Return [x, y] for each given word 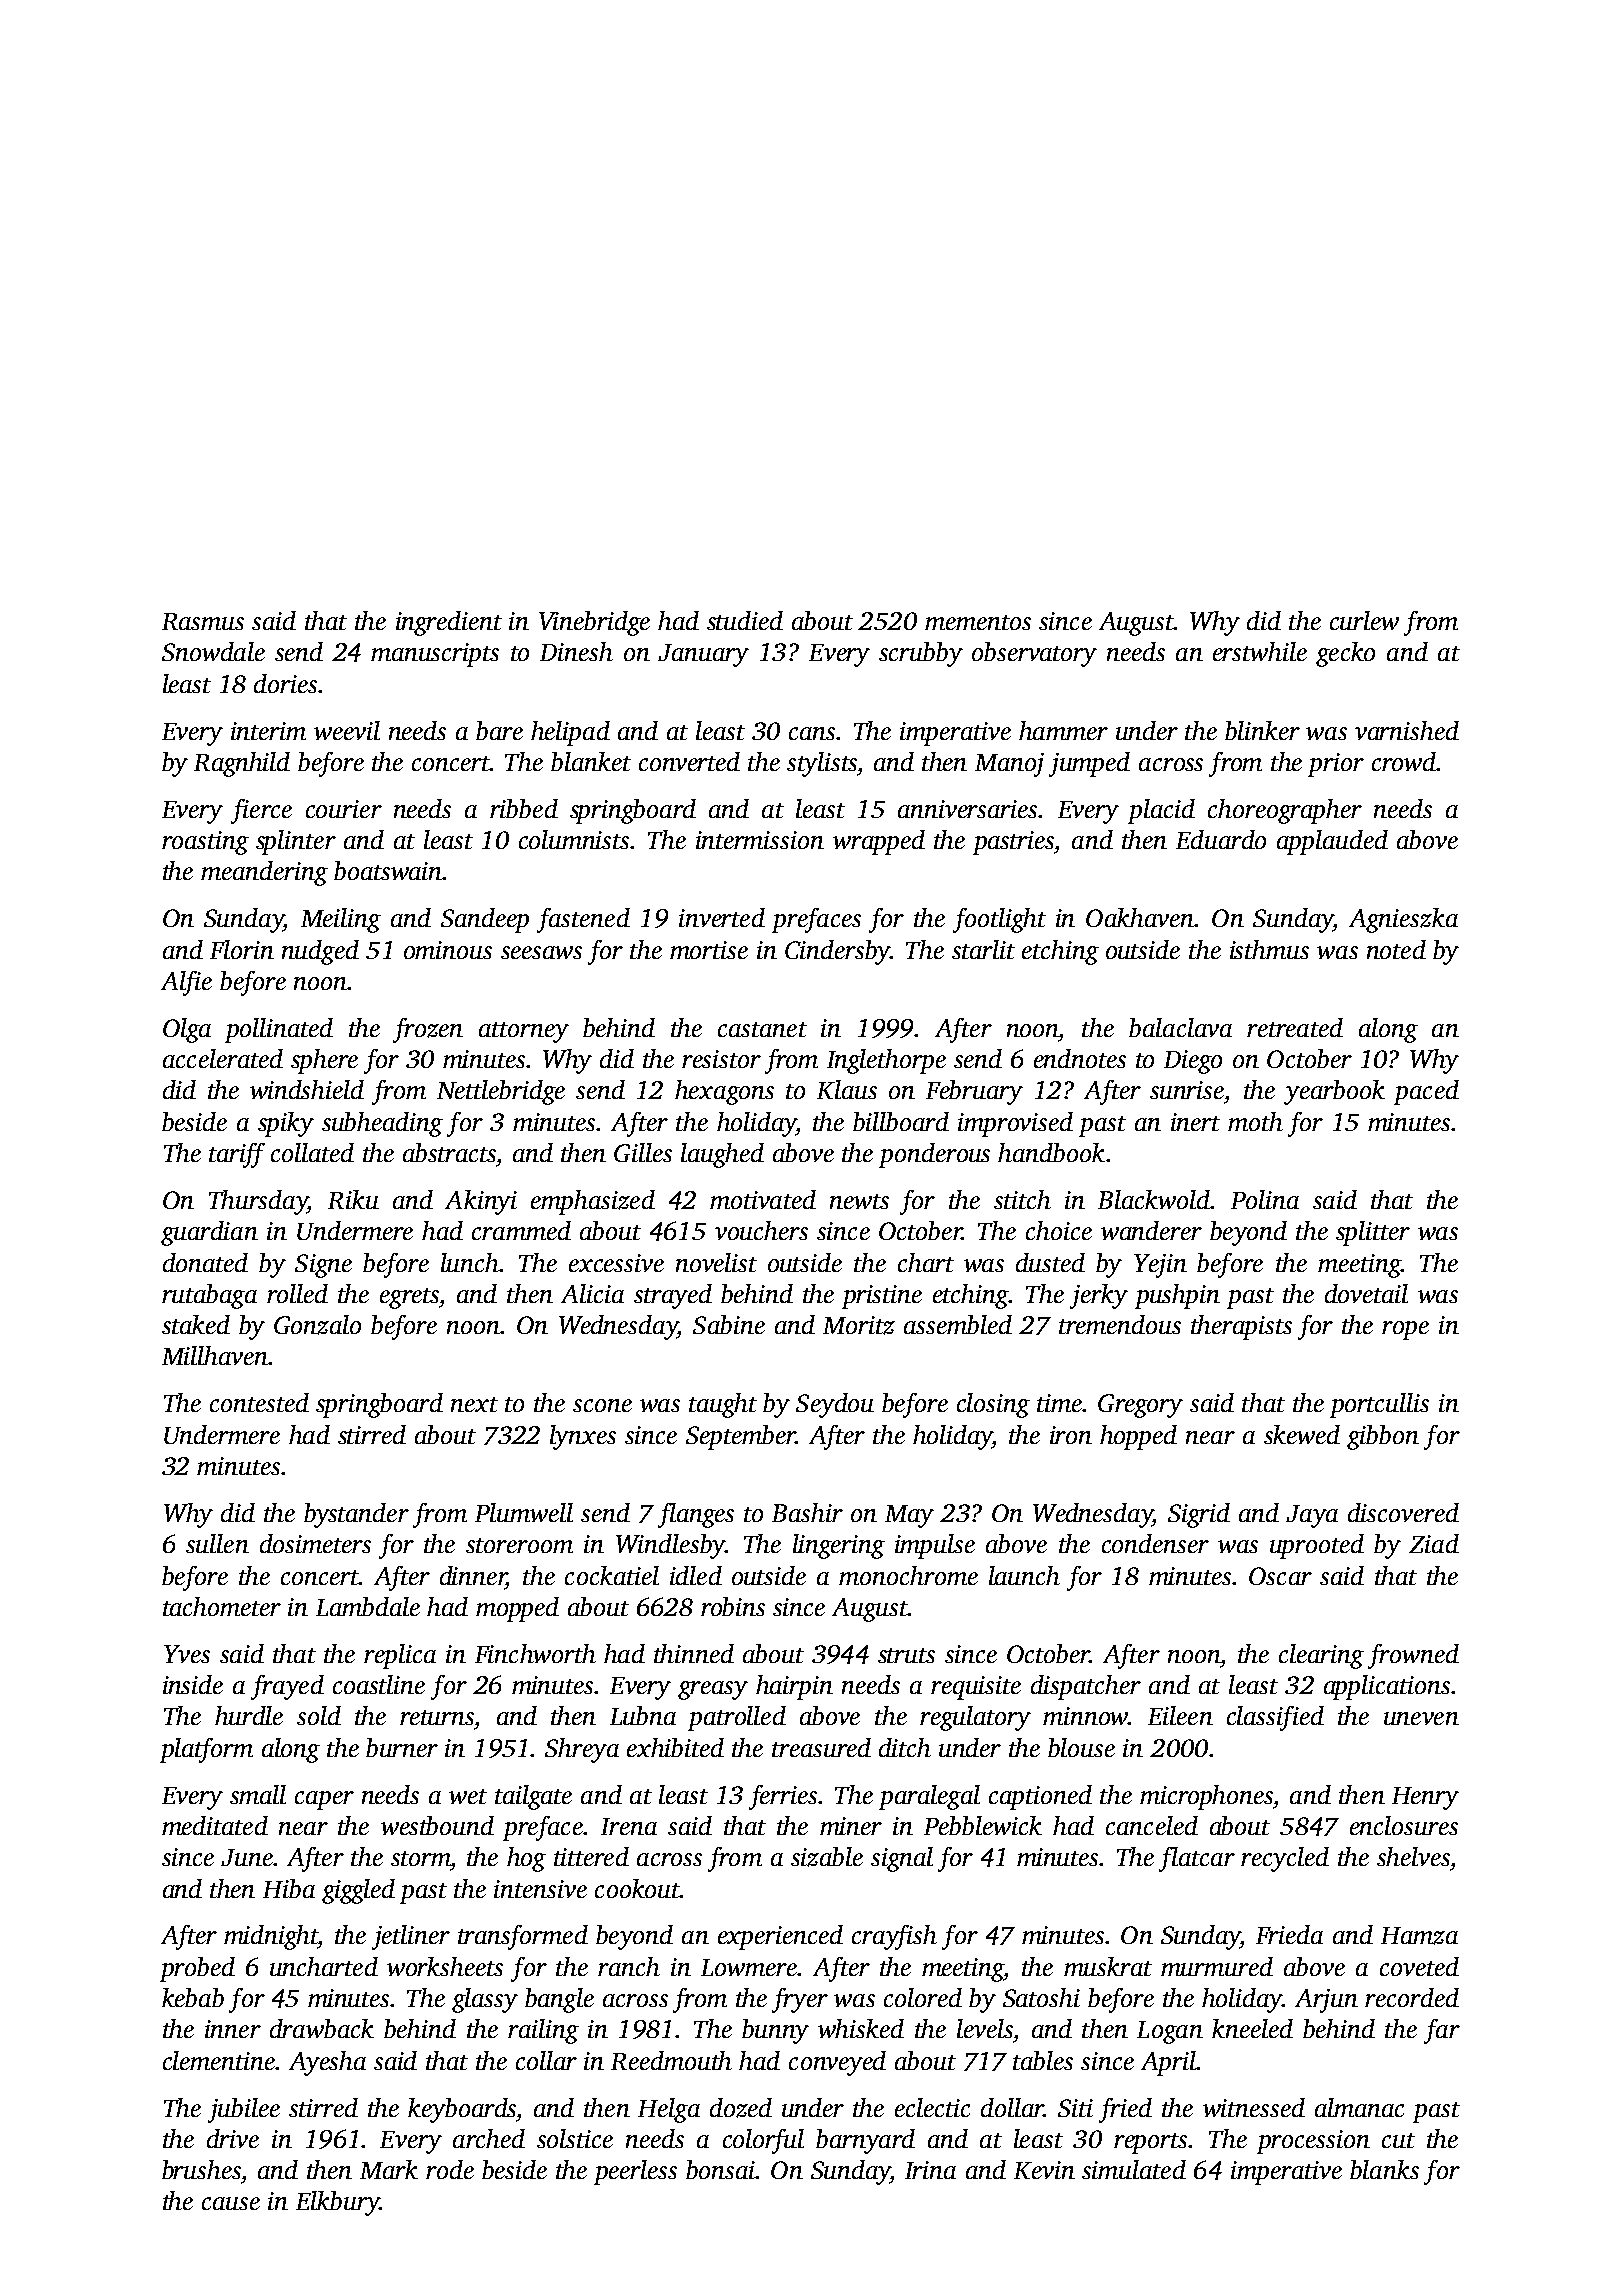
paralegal [929, 1797]
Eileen [1180, 1715]
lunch [470, 1262]
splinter [296, 842]
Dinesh [576, 651]
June [247, 1857]
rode [450, 2169]
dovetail [1366, 1293]
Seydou [835, 1405]
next [474, 1404]
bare [499, 730]
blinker [1262, 730]
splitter [1373, 1233]
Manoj [1009, 765]
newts [859, 1201]
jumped [1089, 764]
